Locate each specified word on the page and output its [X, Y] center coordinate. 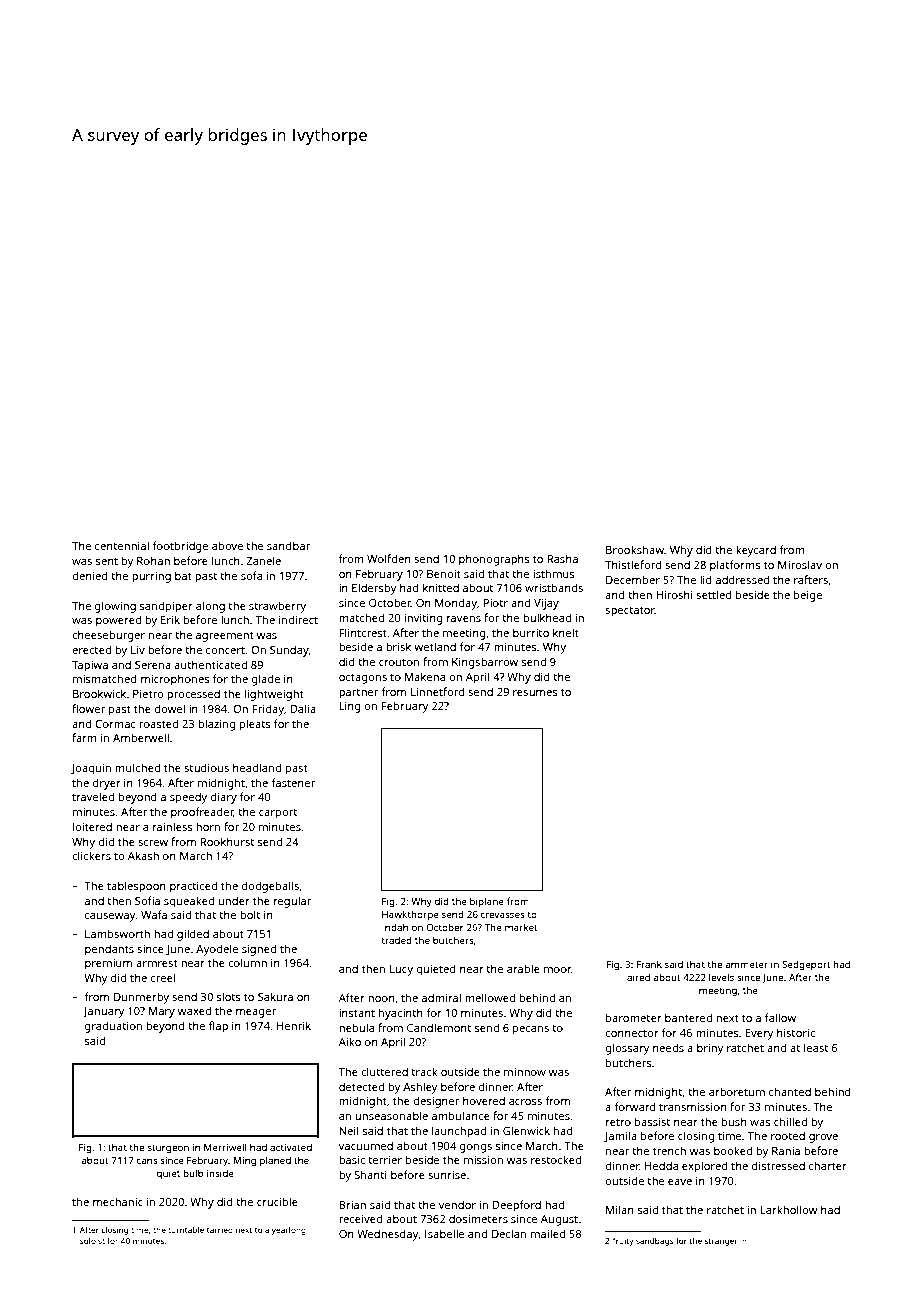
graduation [113, 1027]
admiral [441, 997]
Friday [268, 710]
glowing [115, 607]
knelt [566, 632]
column [247, 962]
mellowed [490, 997]
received [360, 1218]
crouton [399, 662]
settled [714, 594]
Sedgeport [806, 965]
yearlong [289, 1231]
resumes [535, 693]
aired [638, 977]
